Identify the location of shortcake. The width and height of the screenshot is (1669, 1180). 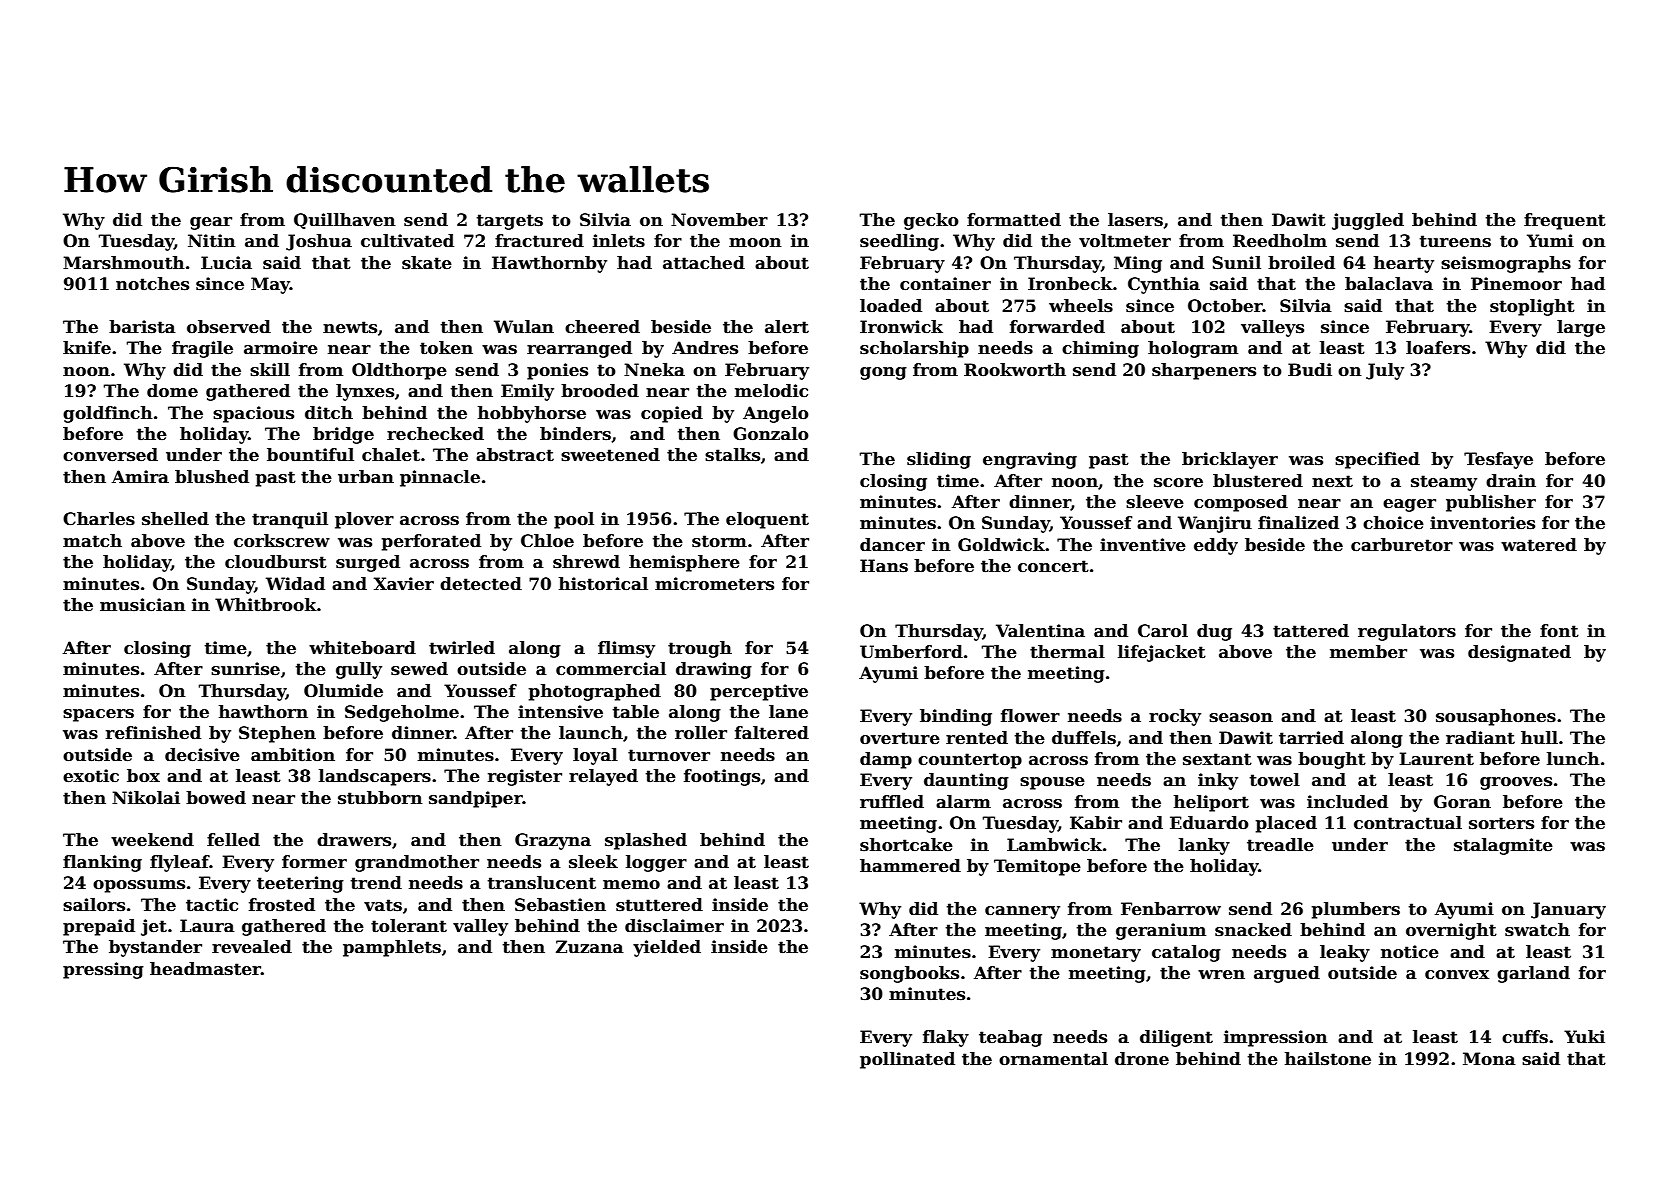
(906, 845).
